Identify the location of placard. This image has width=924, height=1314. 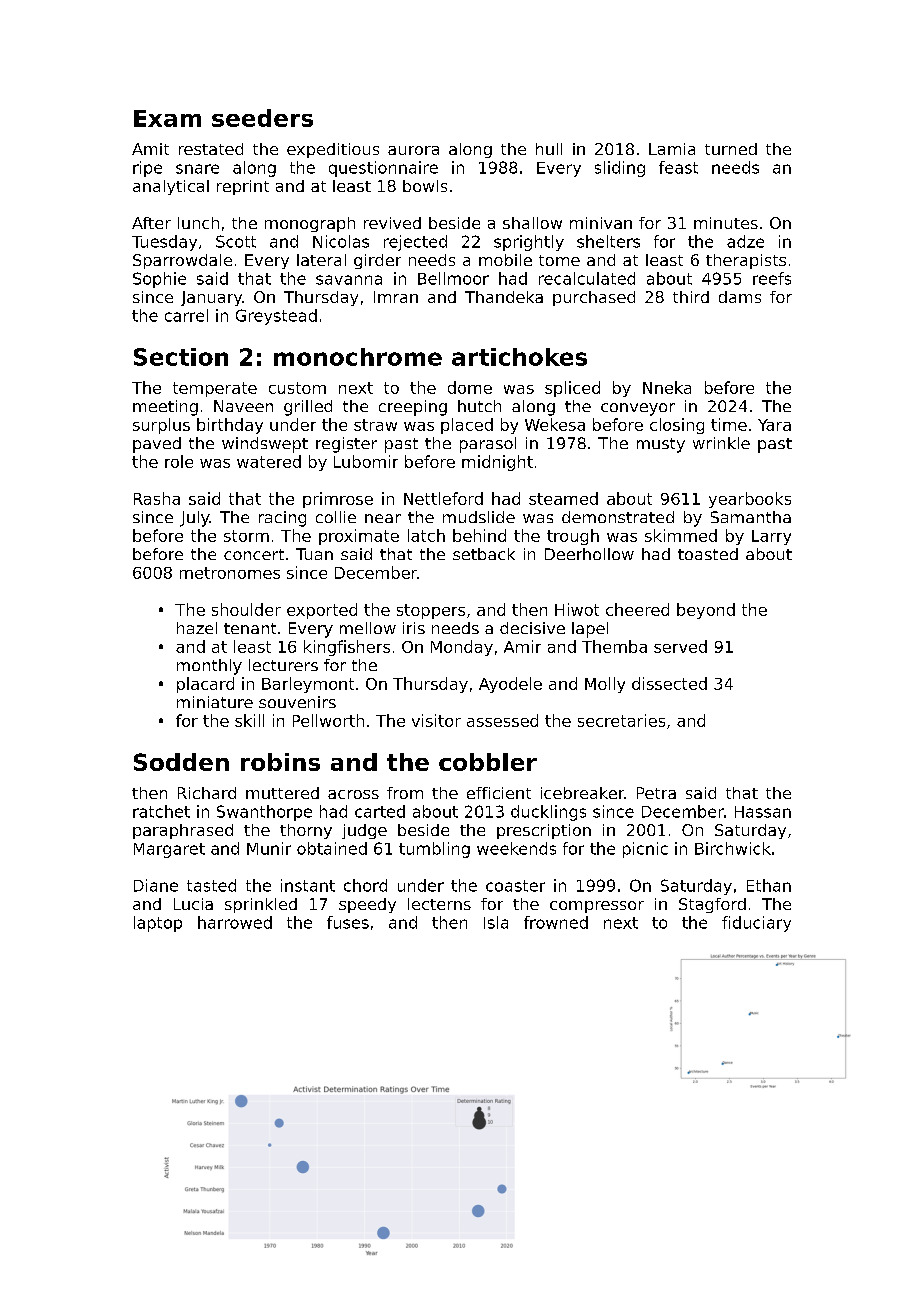
(205, 685).
